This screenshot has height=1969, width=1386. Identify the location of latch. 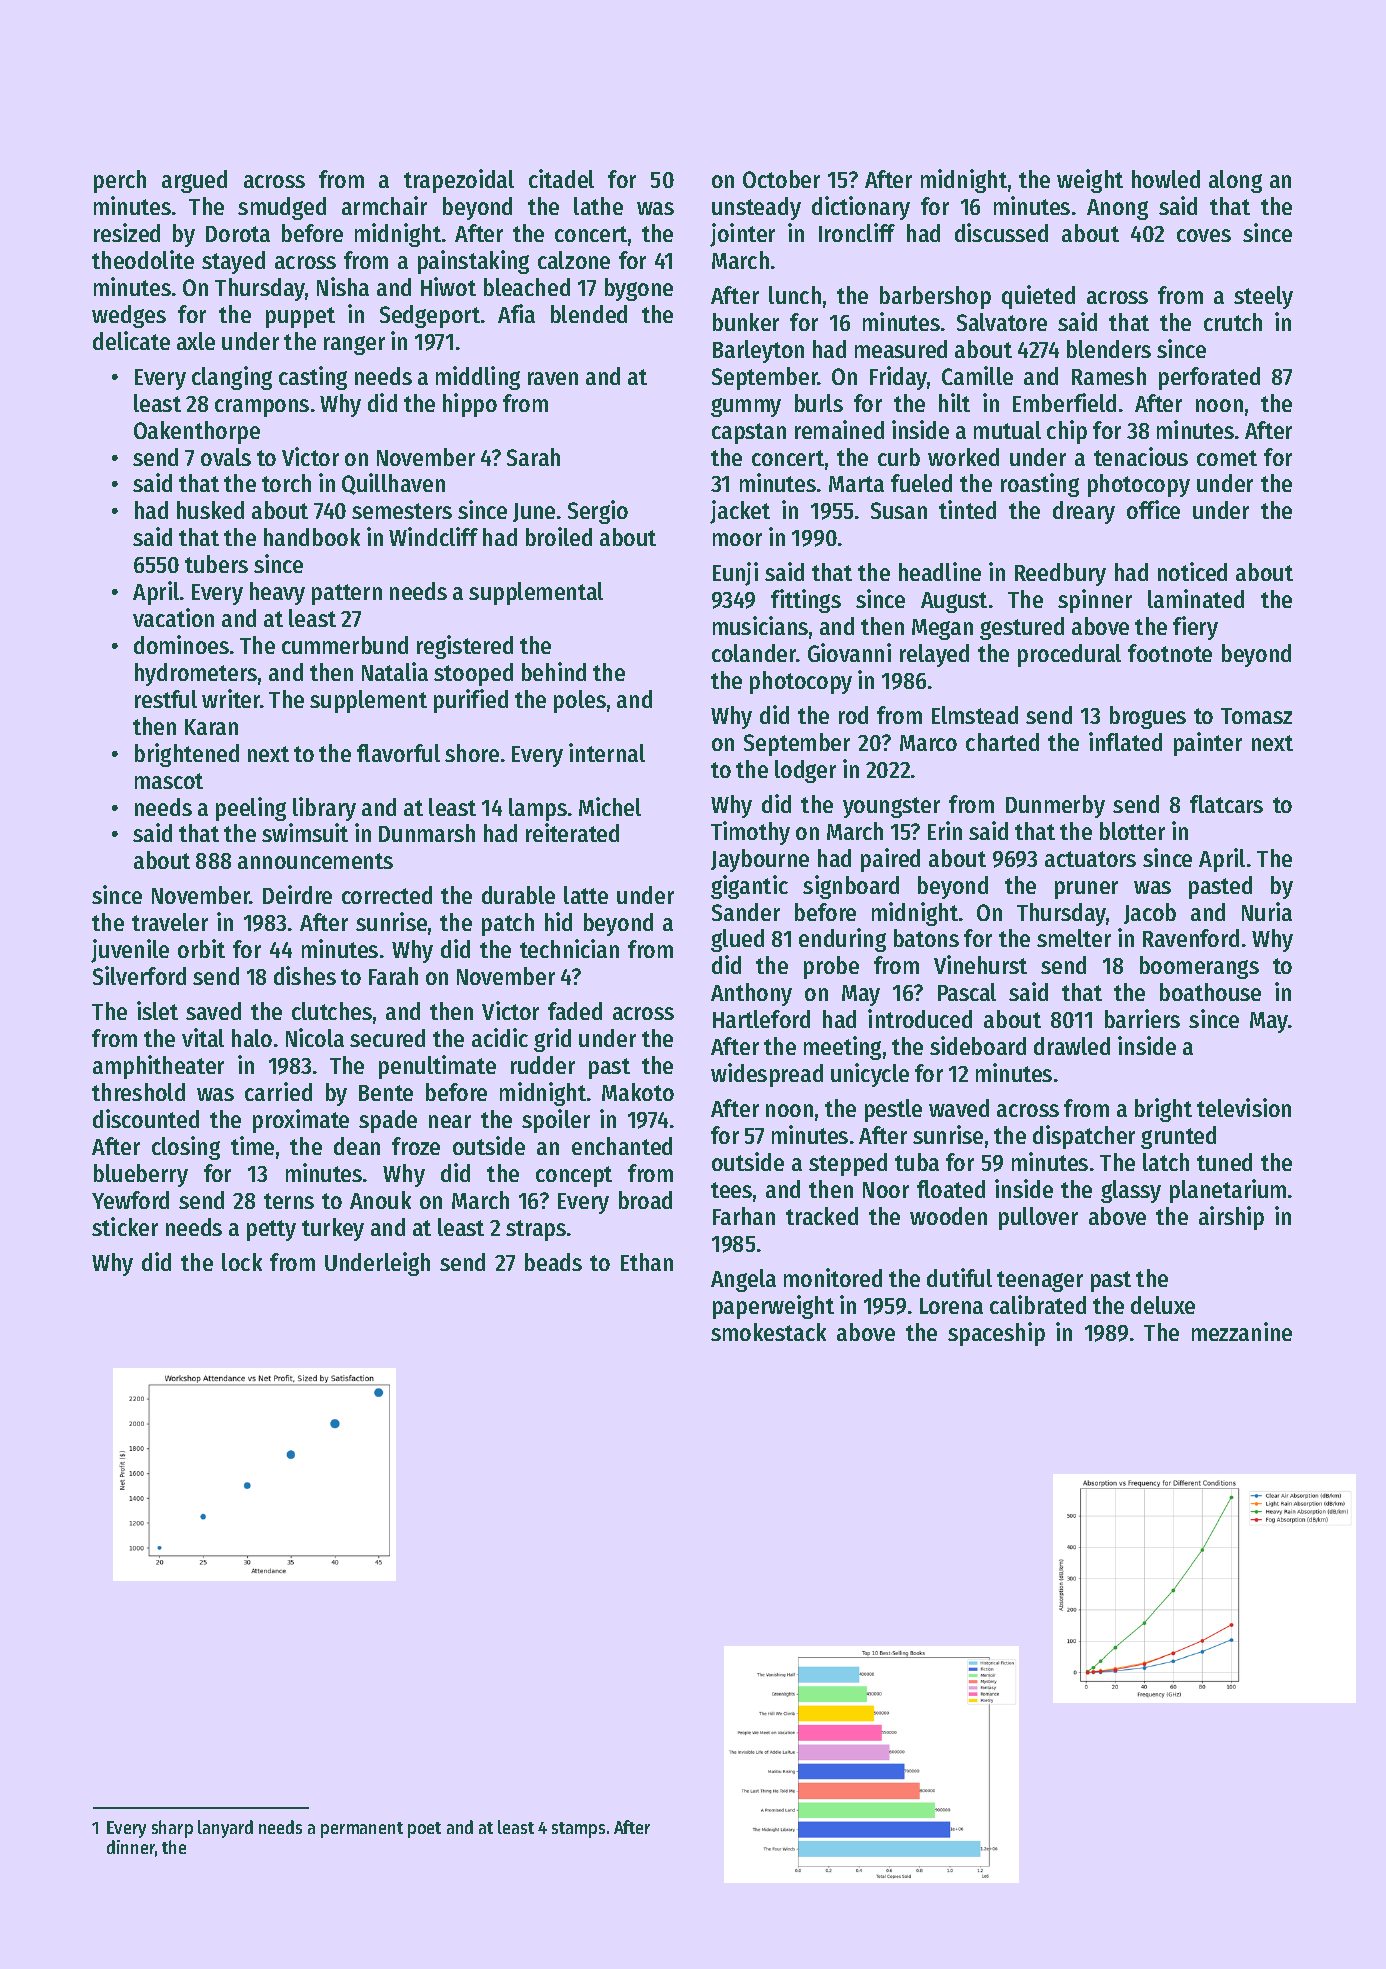
(1166, 1162).
